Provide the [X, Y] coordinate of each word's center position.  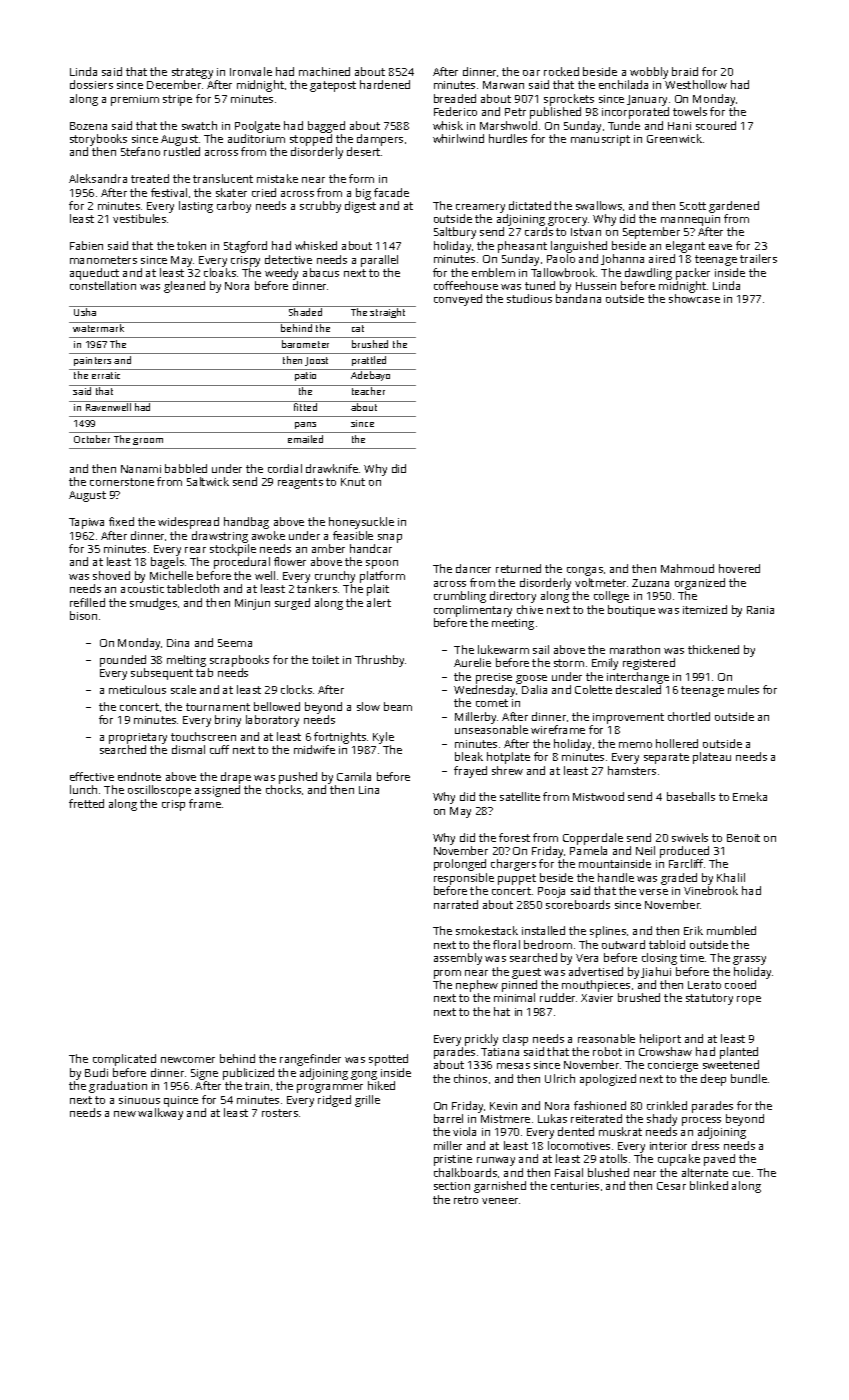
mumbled [731, 930]
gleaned [184, 287]
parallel [379, 261]
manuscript [600, 140]
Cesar [671, 1186]
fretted [86, 803]
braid [685, 71]
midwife [314, 749]
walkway [160, 1114]
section [452, 1186]
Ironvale [251, 71]
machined [324, 71]
